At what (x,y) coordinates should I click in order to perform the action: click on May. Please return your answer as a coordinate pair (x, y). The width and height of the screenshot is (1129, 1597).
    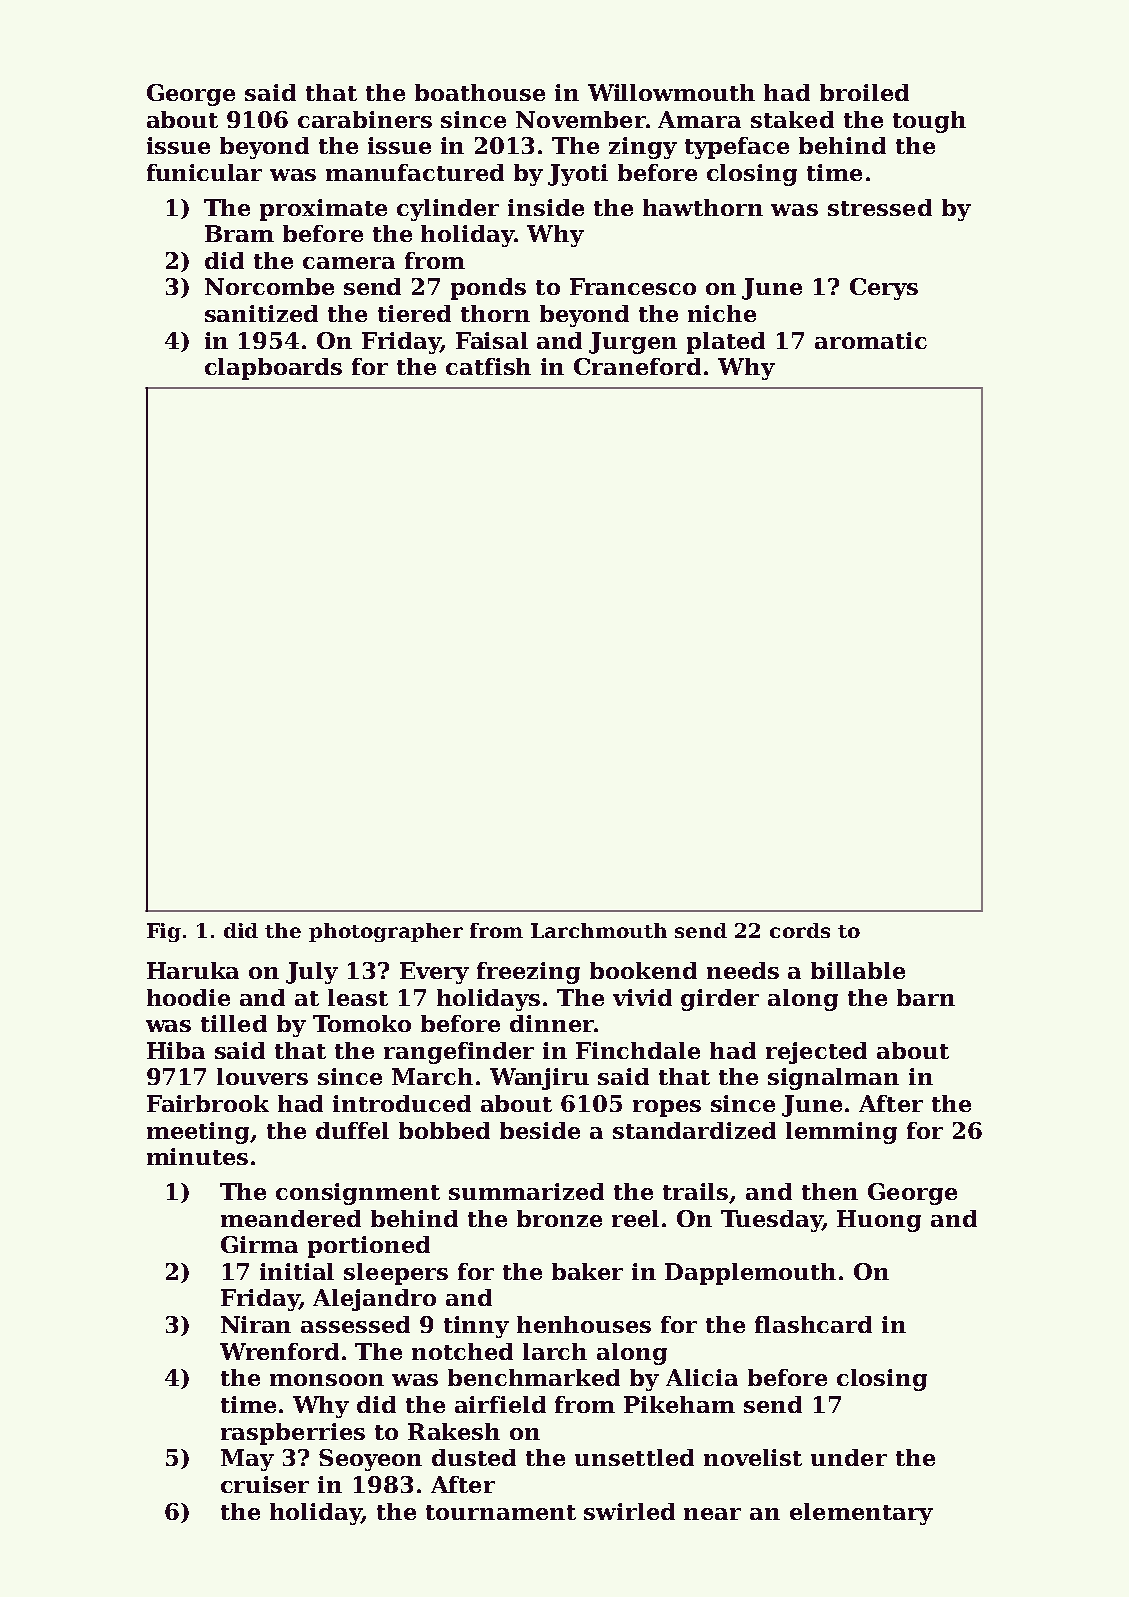
    Looking at the image, I should click on (247, 1460).
